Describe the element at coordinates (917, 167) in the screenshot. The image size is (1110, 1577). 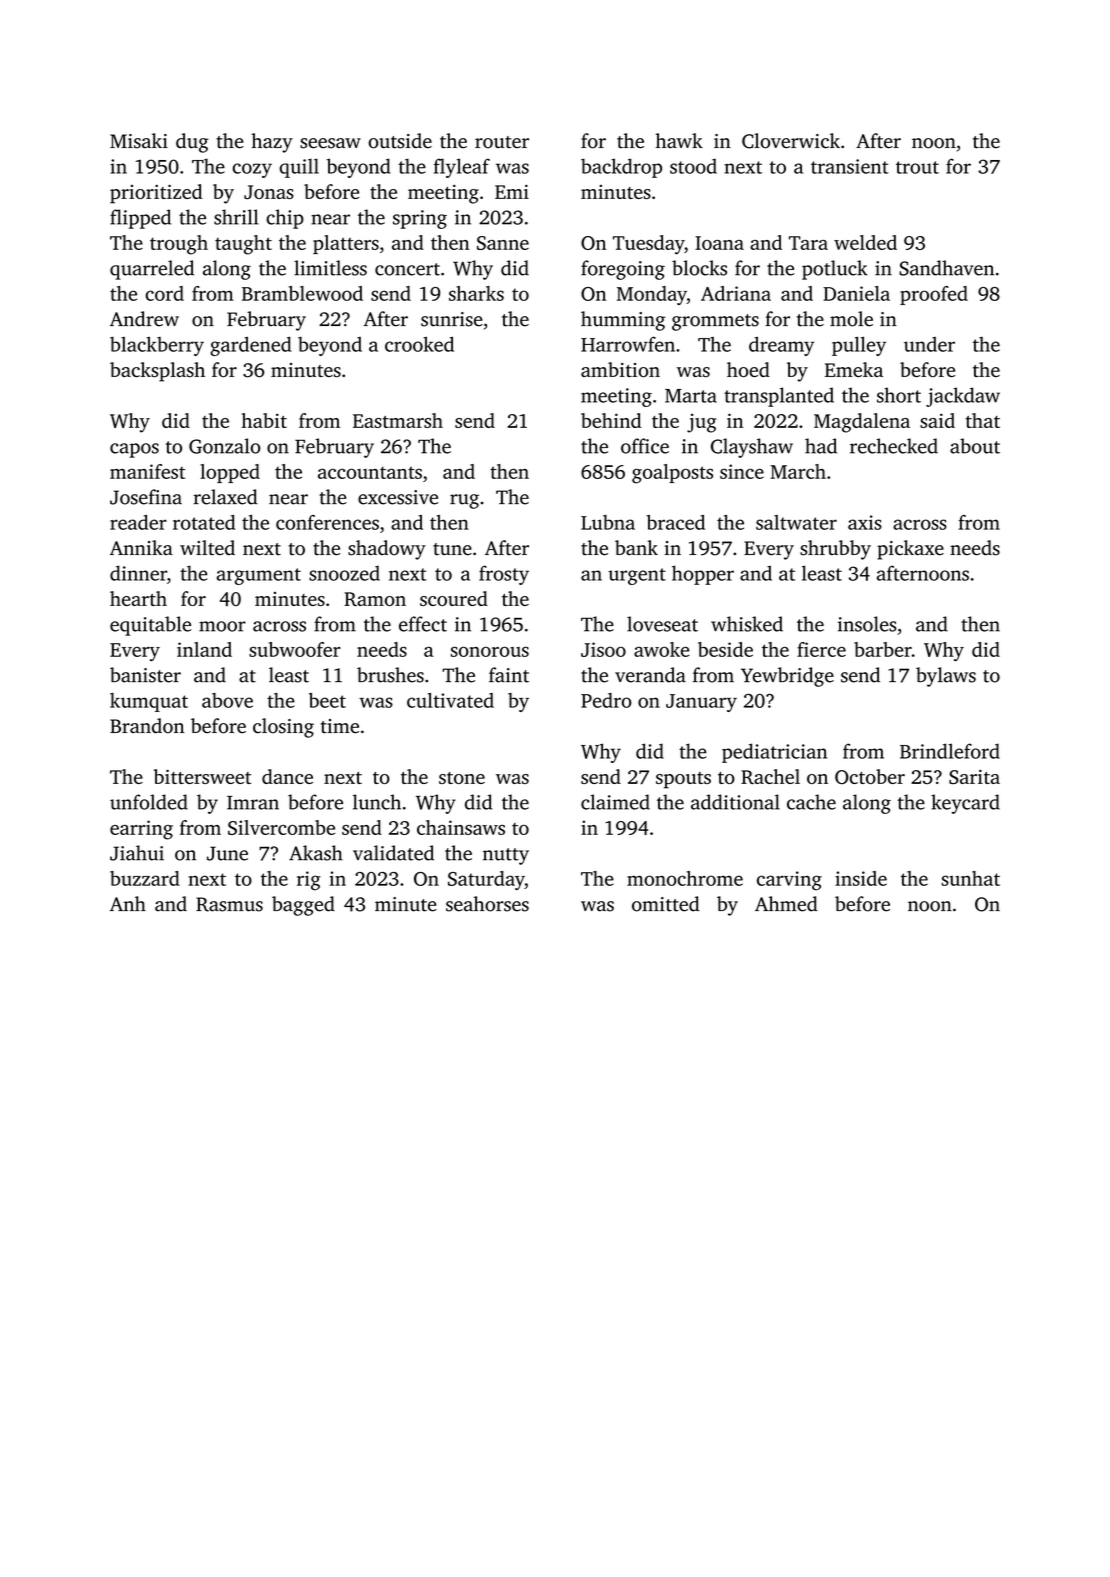
I see `trout` at that location.
